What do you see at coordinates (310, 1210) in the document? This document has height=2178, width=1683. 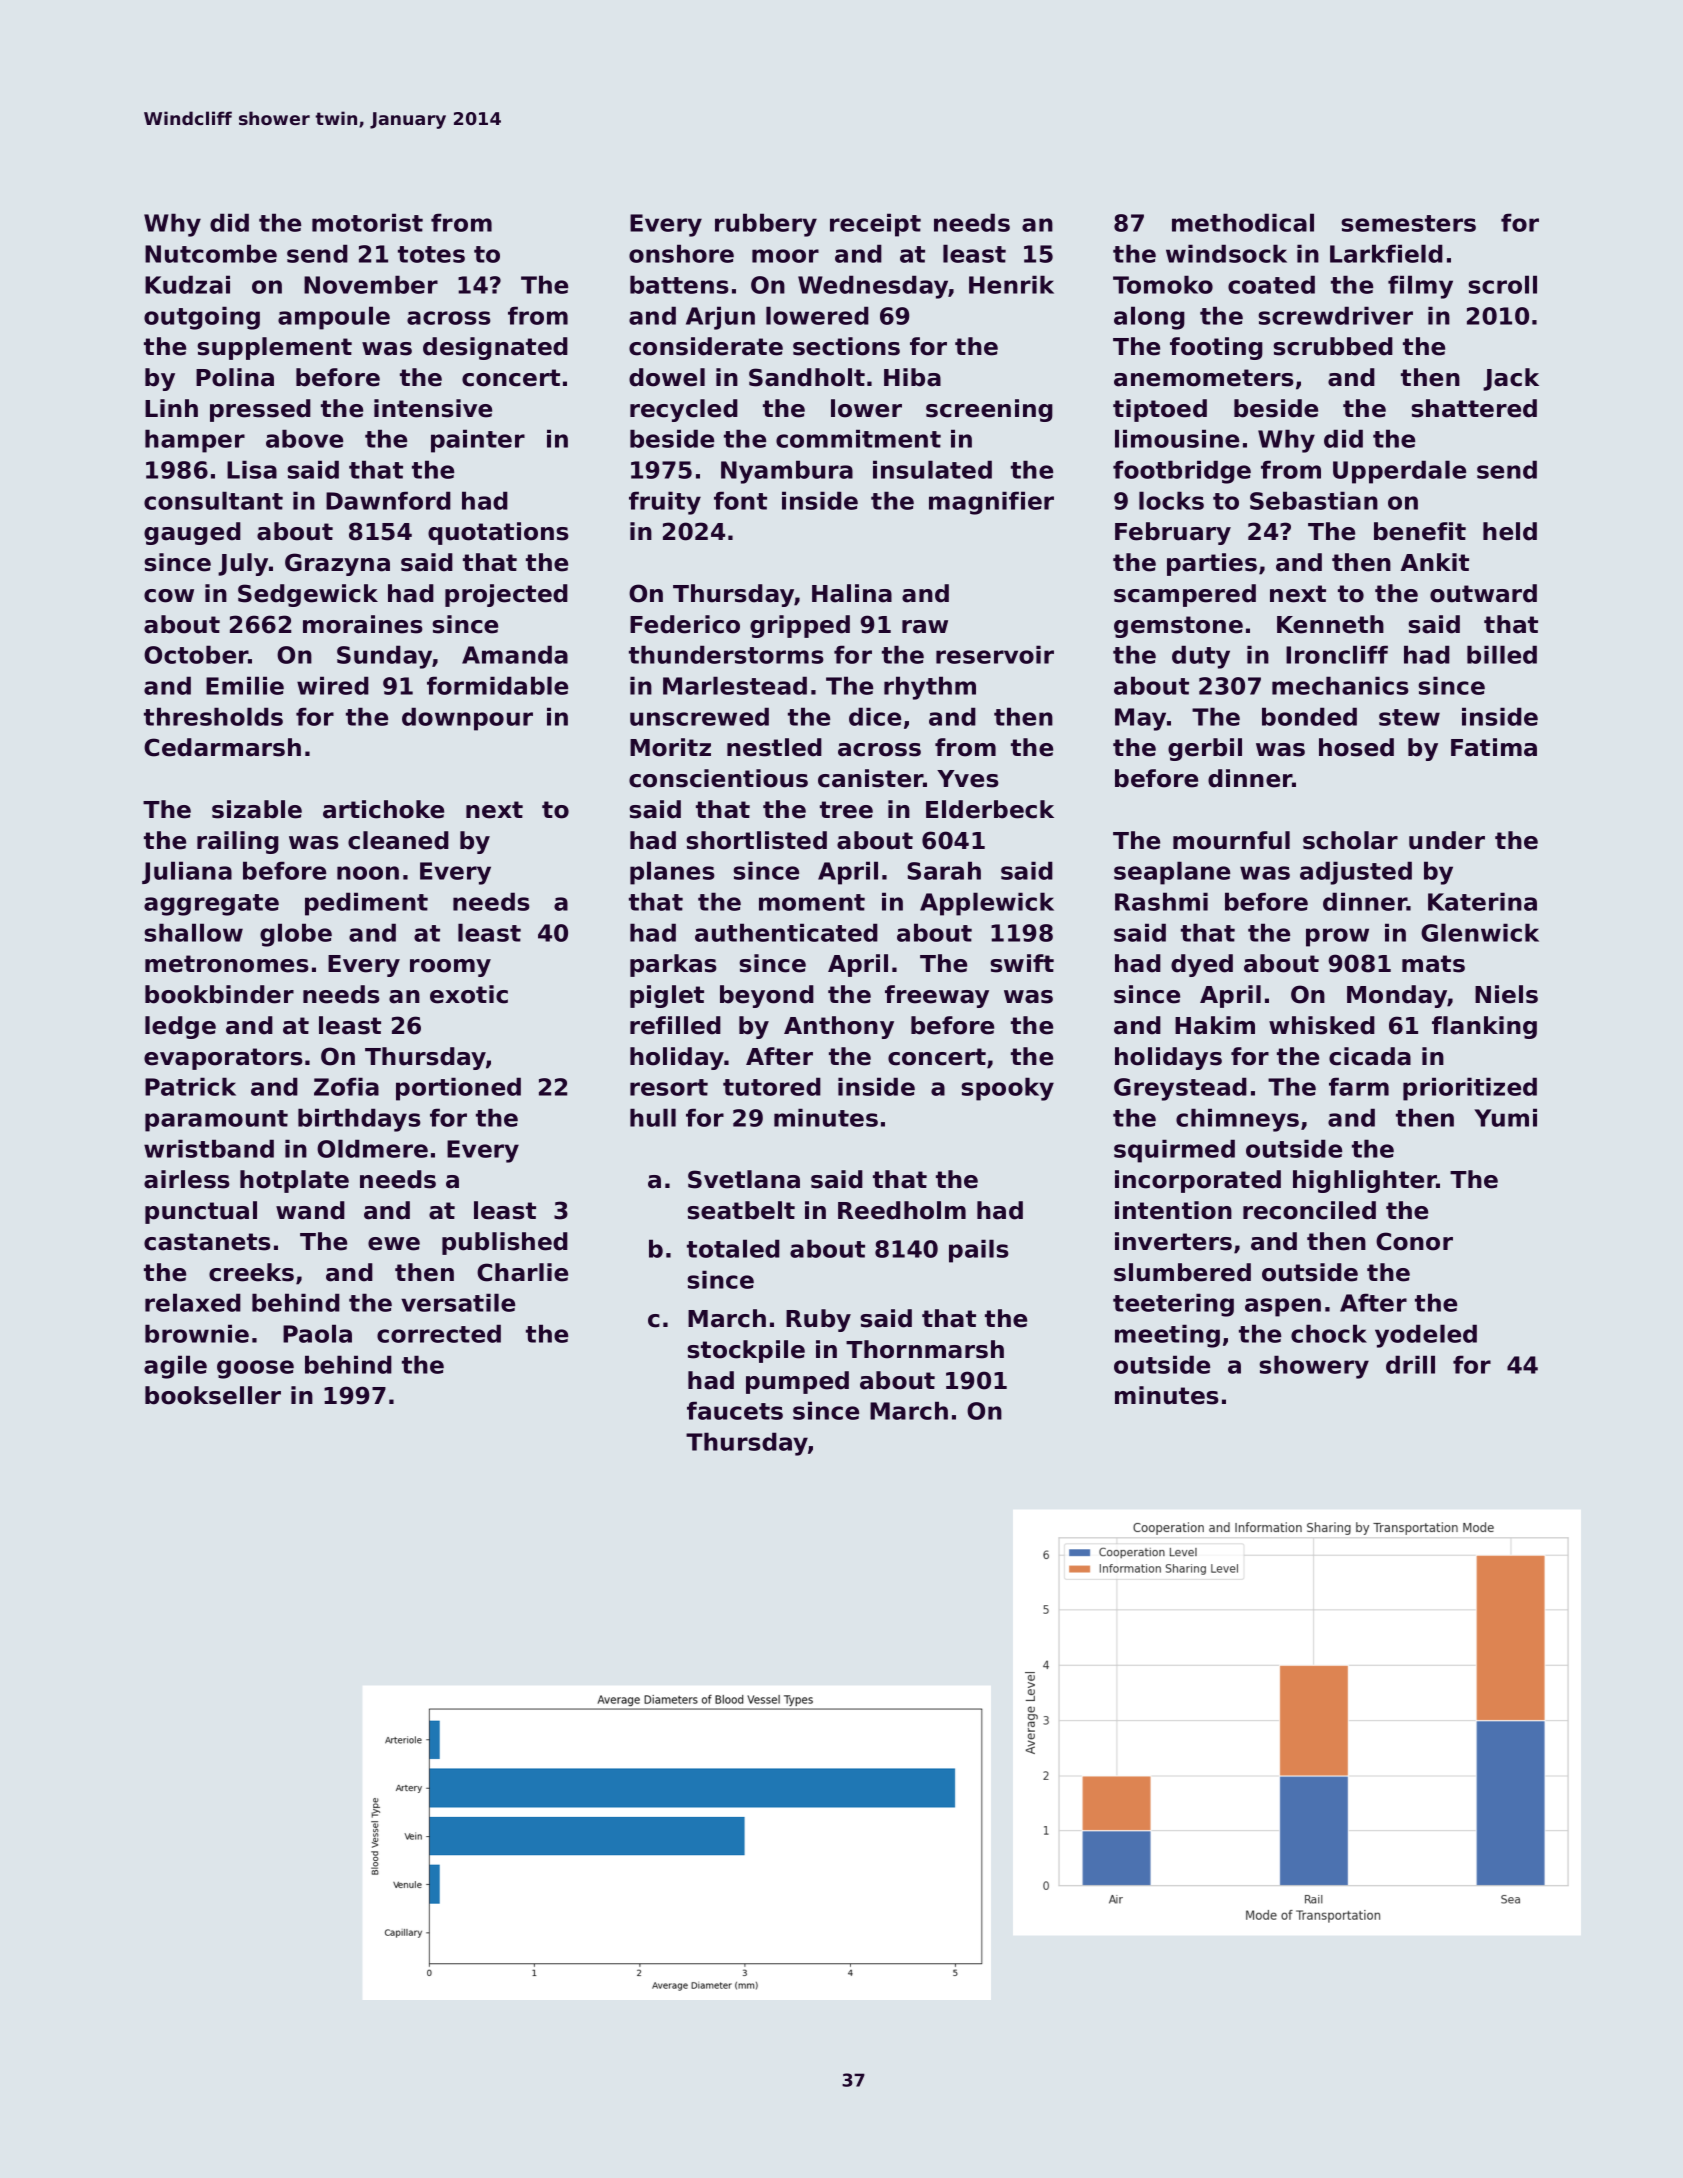 I see `wand` at bounding box center [310, 1210].
